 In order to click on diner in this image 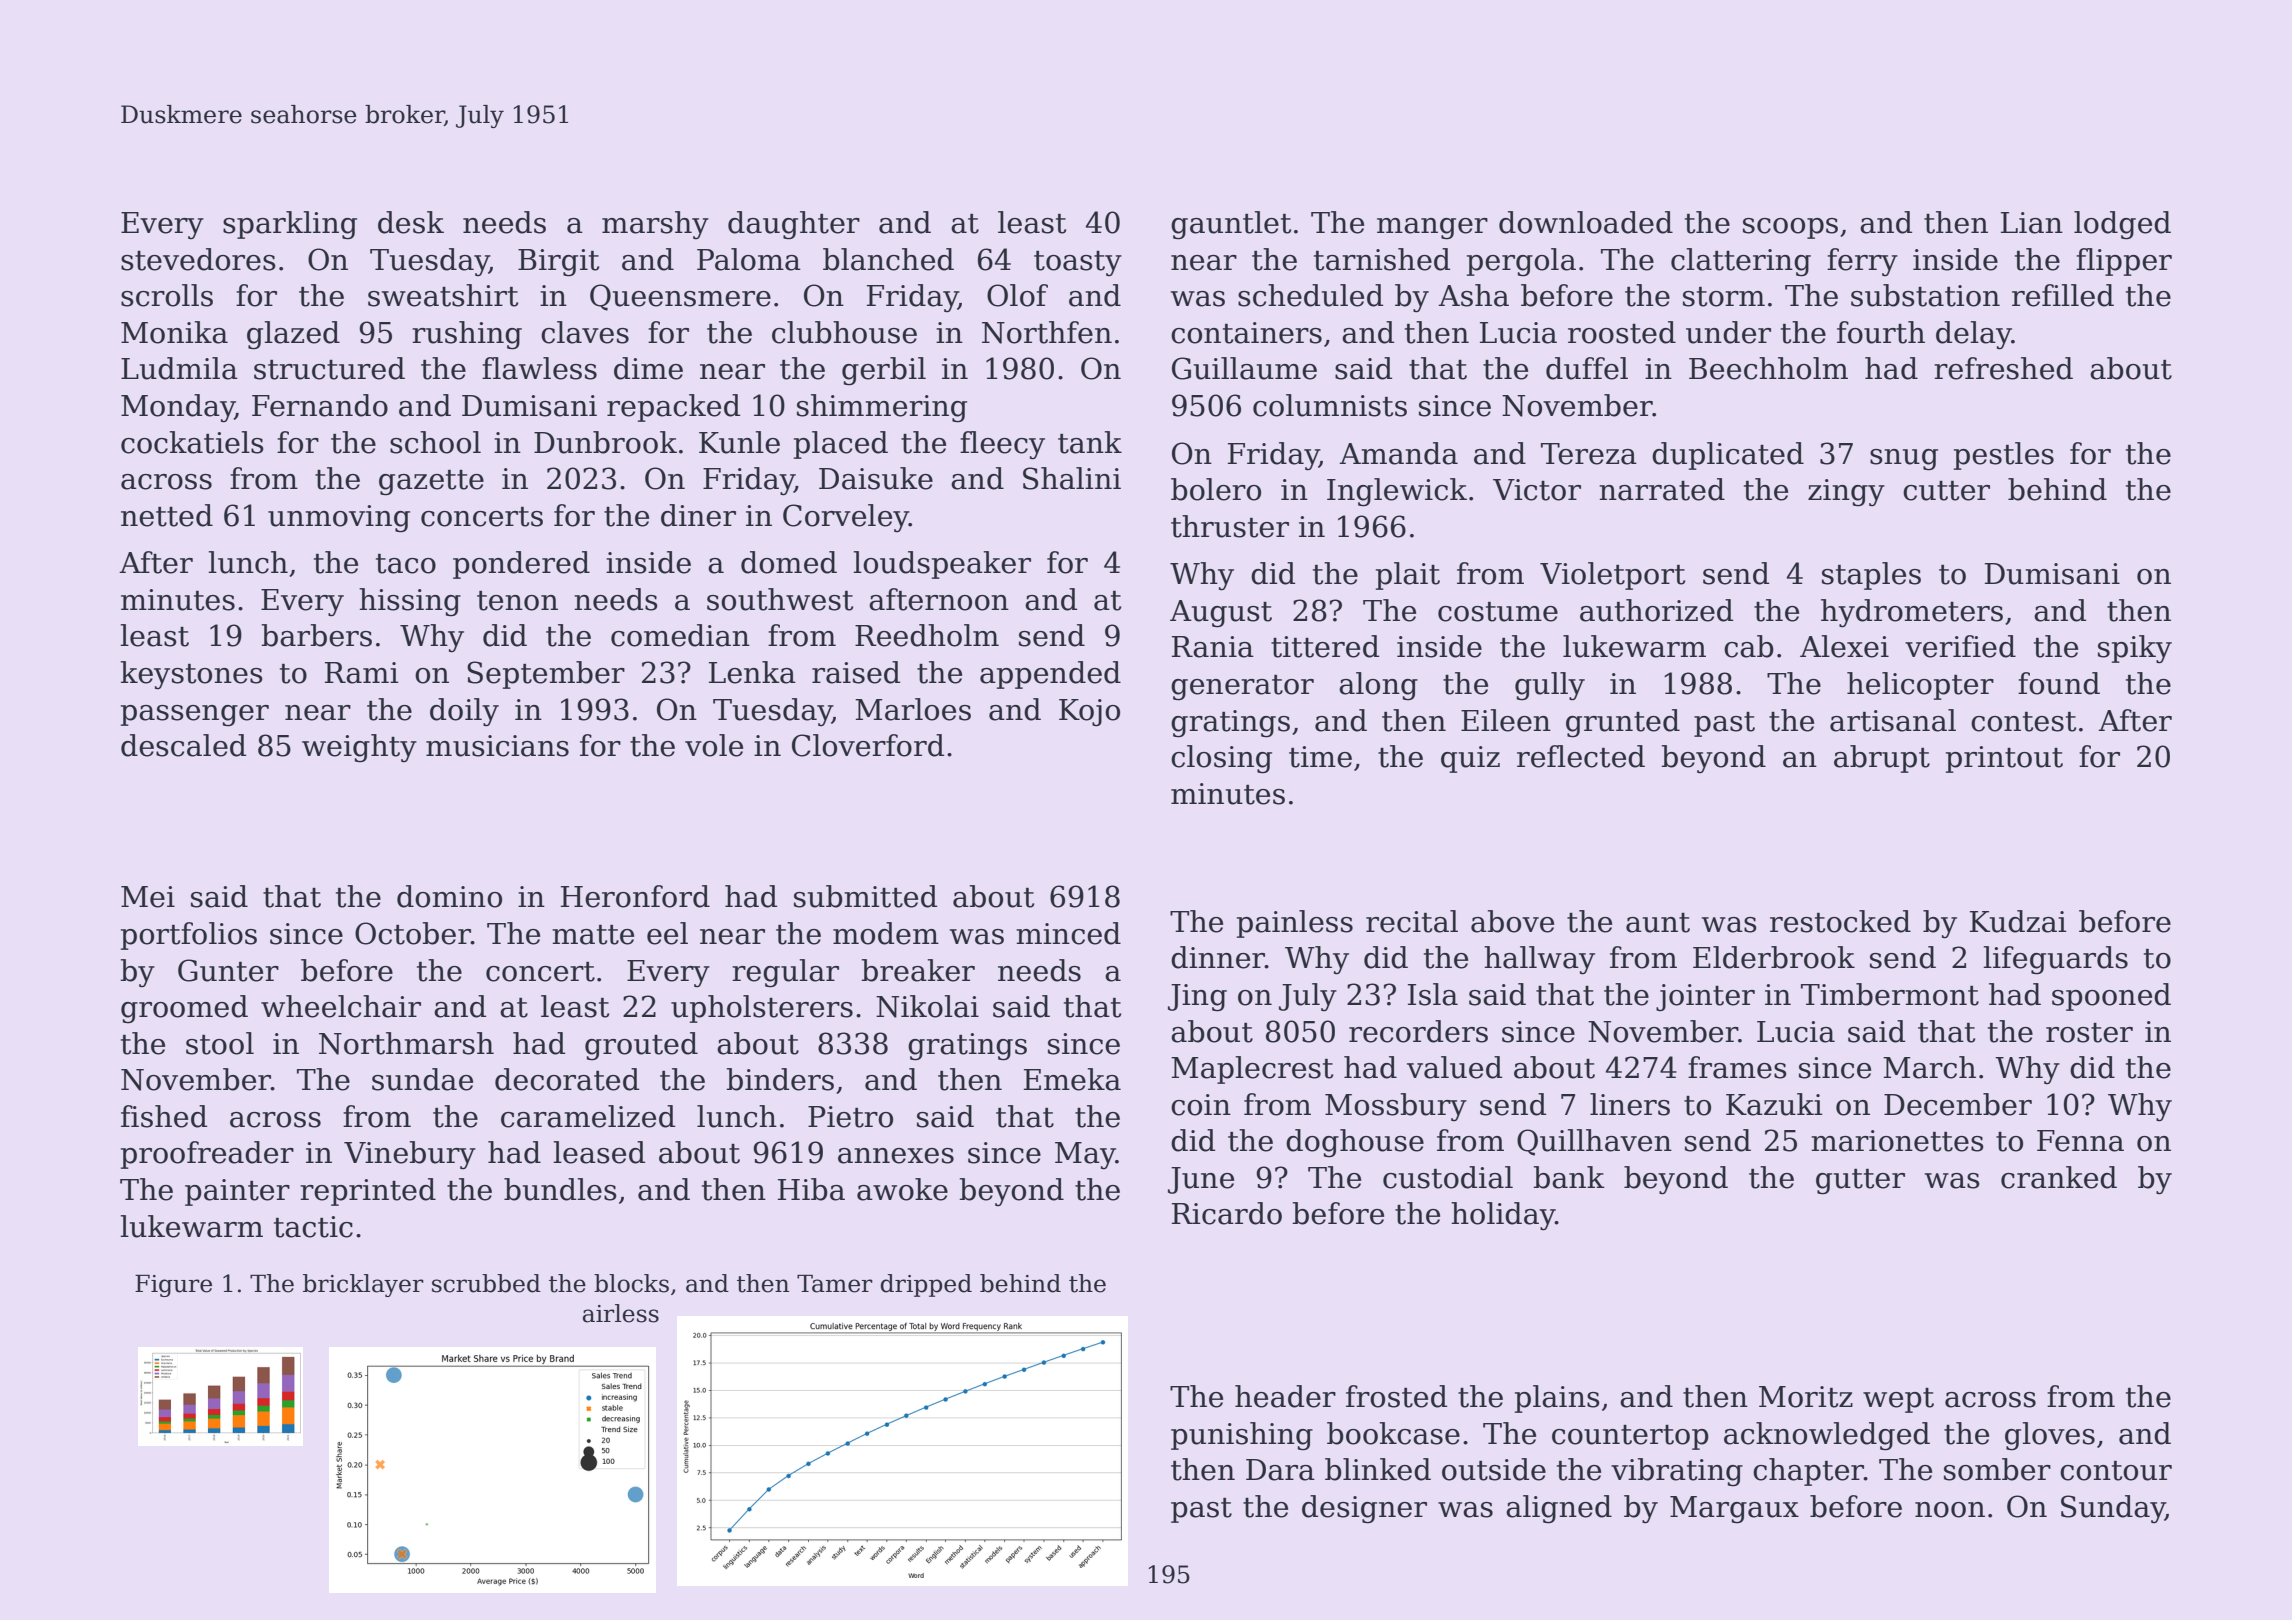, I will do `click(698, 515)`.
